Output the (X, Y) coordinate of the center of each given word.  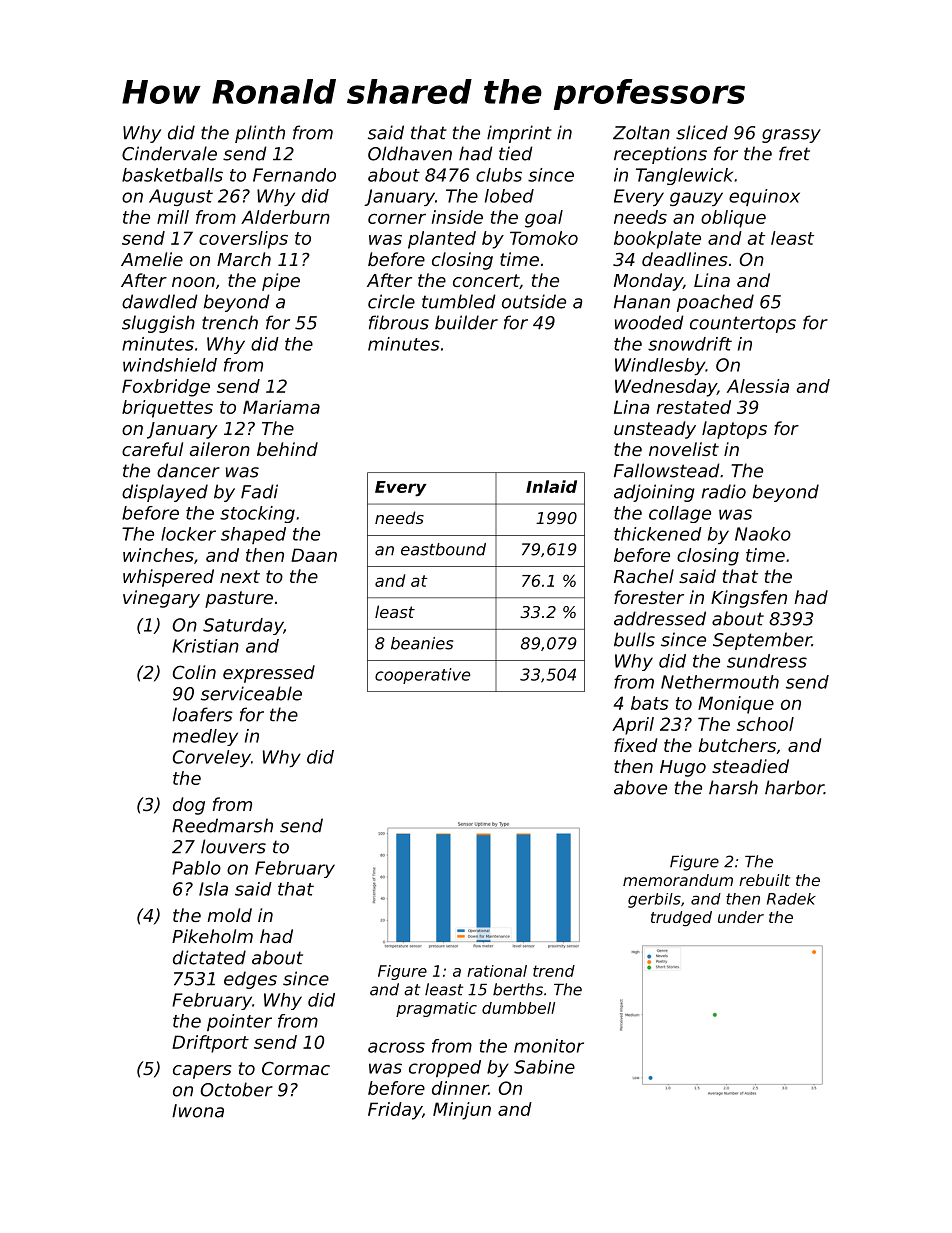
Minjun (462, 1111)
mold (229, 915)
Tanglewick (684, 176)
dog (189, 806)
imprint (519, 134)
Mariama (281, 407)
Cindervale (169, 153)
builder (466, 322)
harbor (794, 787)
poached (715, 303)
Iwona (198, 1111)
